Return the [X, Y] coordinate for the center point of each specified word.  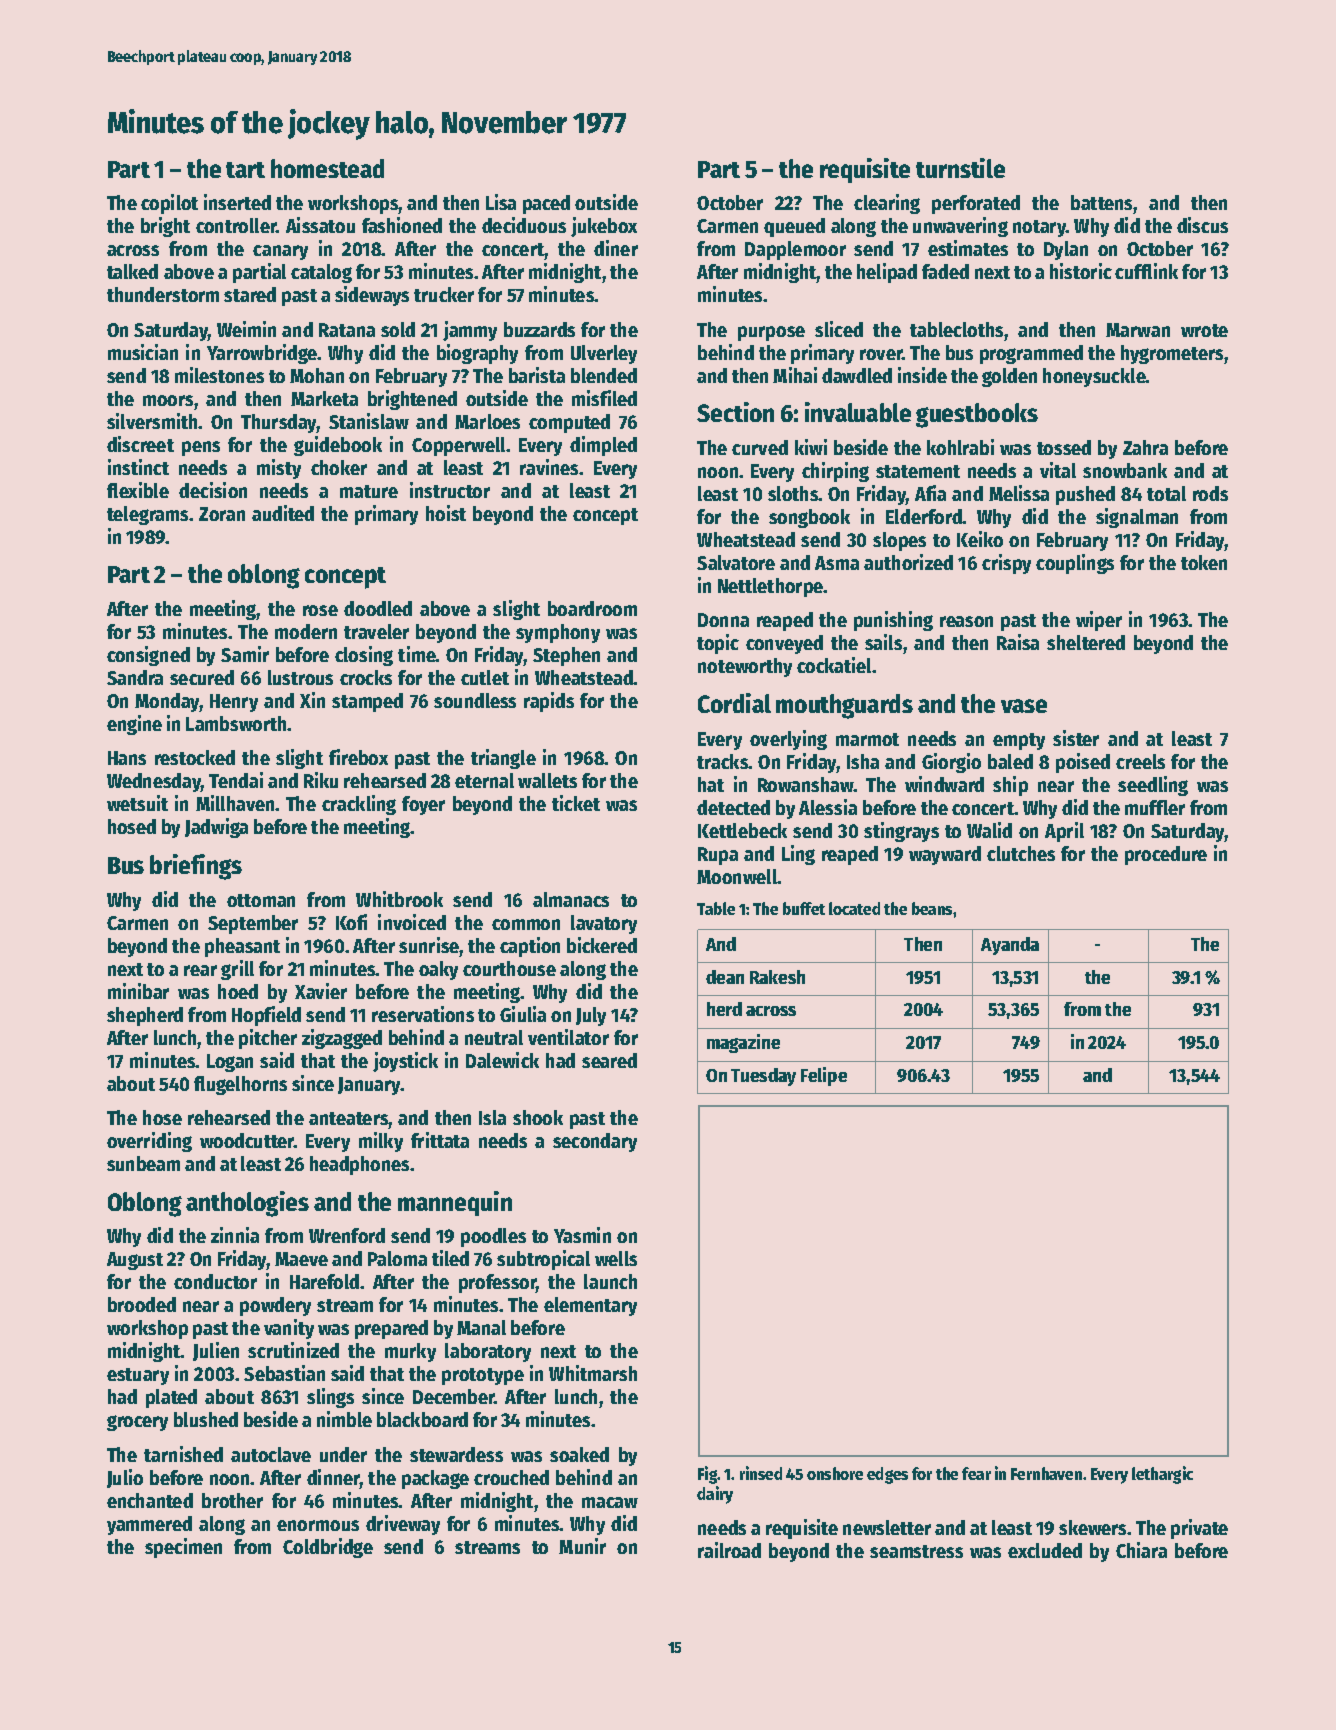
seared [609, 1060]
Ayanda [1010, 946]
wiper [1099, 621]
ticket [576, 803]
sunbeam [143, 1163]
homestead [327, 168]
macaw [610, 1502]
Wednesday [154, 782]
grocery [137, 1423]
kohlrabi [960, 447]
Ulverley [604, 354]
